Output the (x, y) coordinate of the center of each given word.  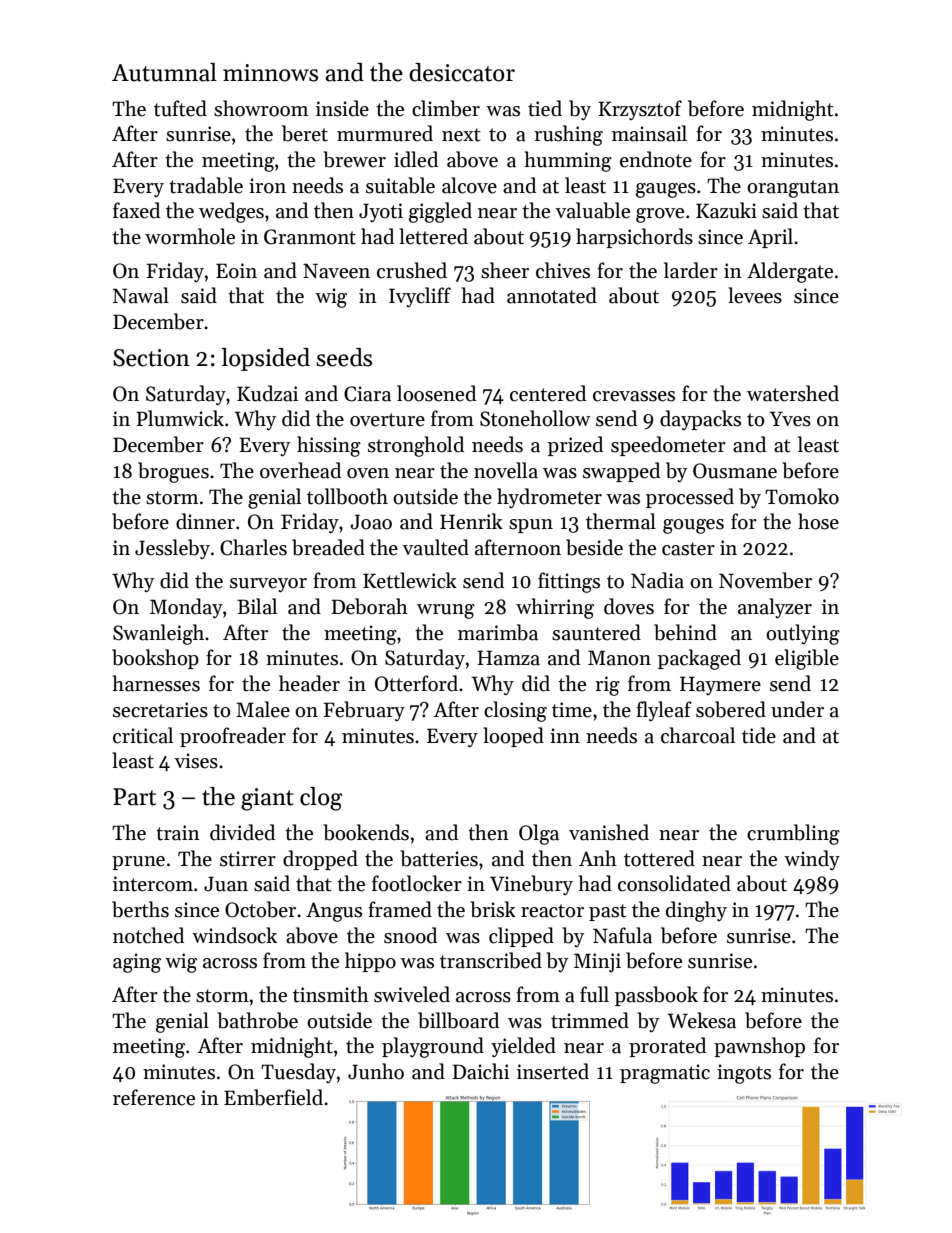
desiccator (462, 72)
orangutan (793, 189)
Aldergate (790, 272)
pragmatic (665, 1074)
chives (563, 270)
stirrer (248, 859)
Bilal (257, 606)
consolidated (674, 883)
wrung (446, 611)
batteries (439, 858)
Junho (376, 1071)
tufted (180, 108)
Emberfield (273, 1097)
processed (690, 498)
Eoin (236, 271)
